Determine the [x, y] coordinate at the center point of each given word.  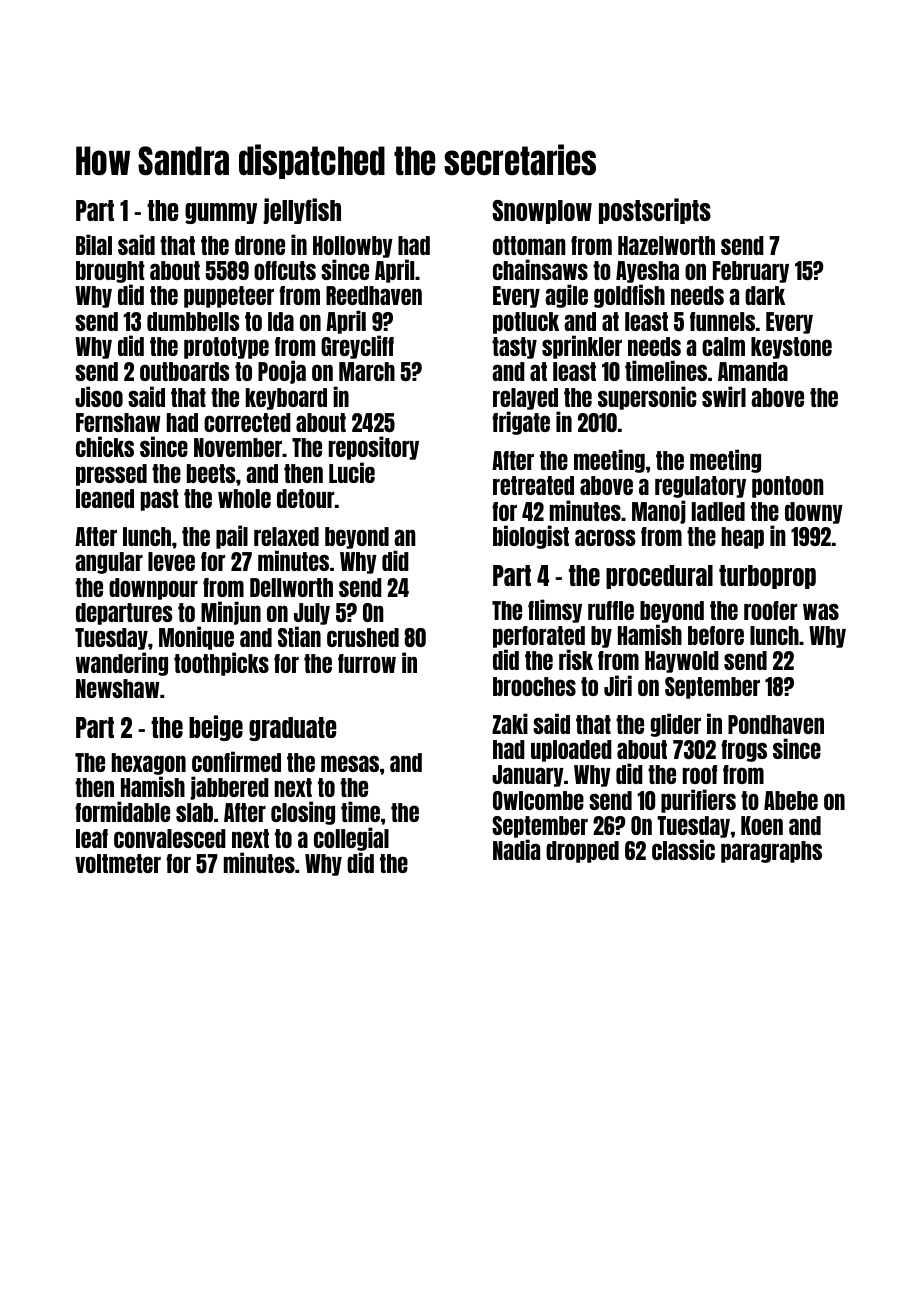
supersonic [647, 398]
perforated [539, 637]
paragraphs [771, 852]
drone [260, 245]
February [751, 272]
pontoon [788, 487]
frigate [521, 423]
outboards [185, 371]
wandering [122, 664]
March [367, 371]
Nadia [516, 849]
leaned [105, 498]
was [821, 611]
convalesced [170, 838]
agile [566, 296]
